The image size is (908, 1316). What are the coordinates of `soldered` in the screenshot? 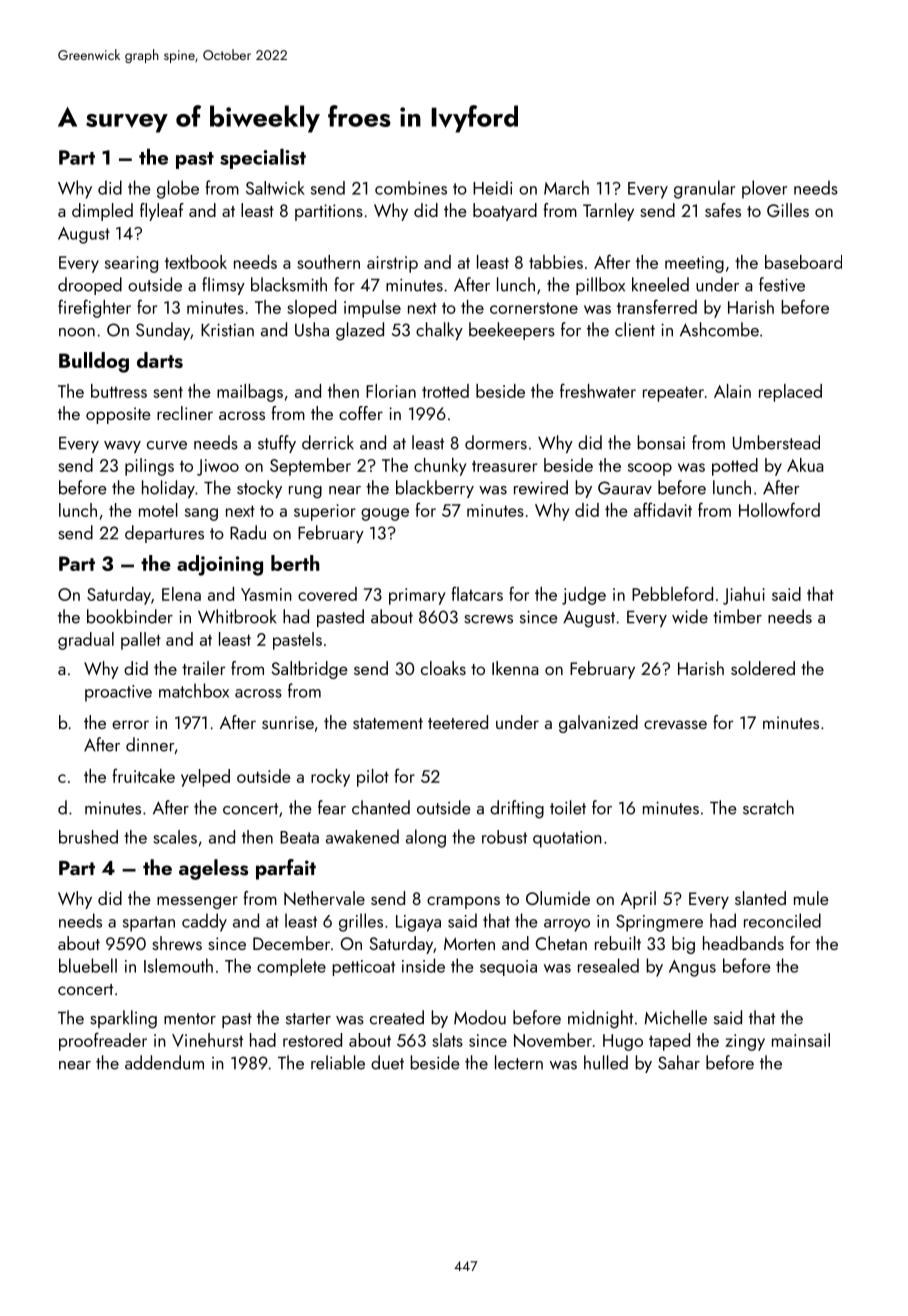 It's located at (763, 668).
